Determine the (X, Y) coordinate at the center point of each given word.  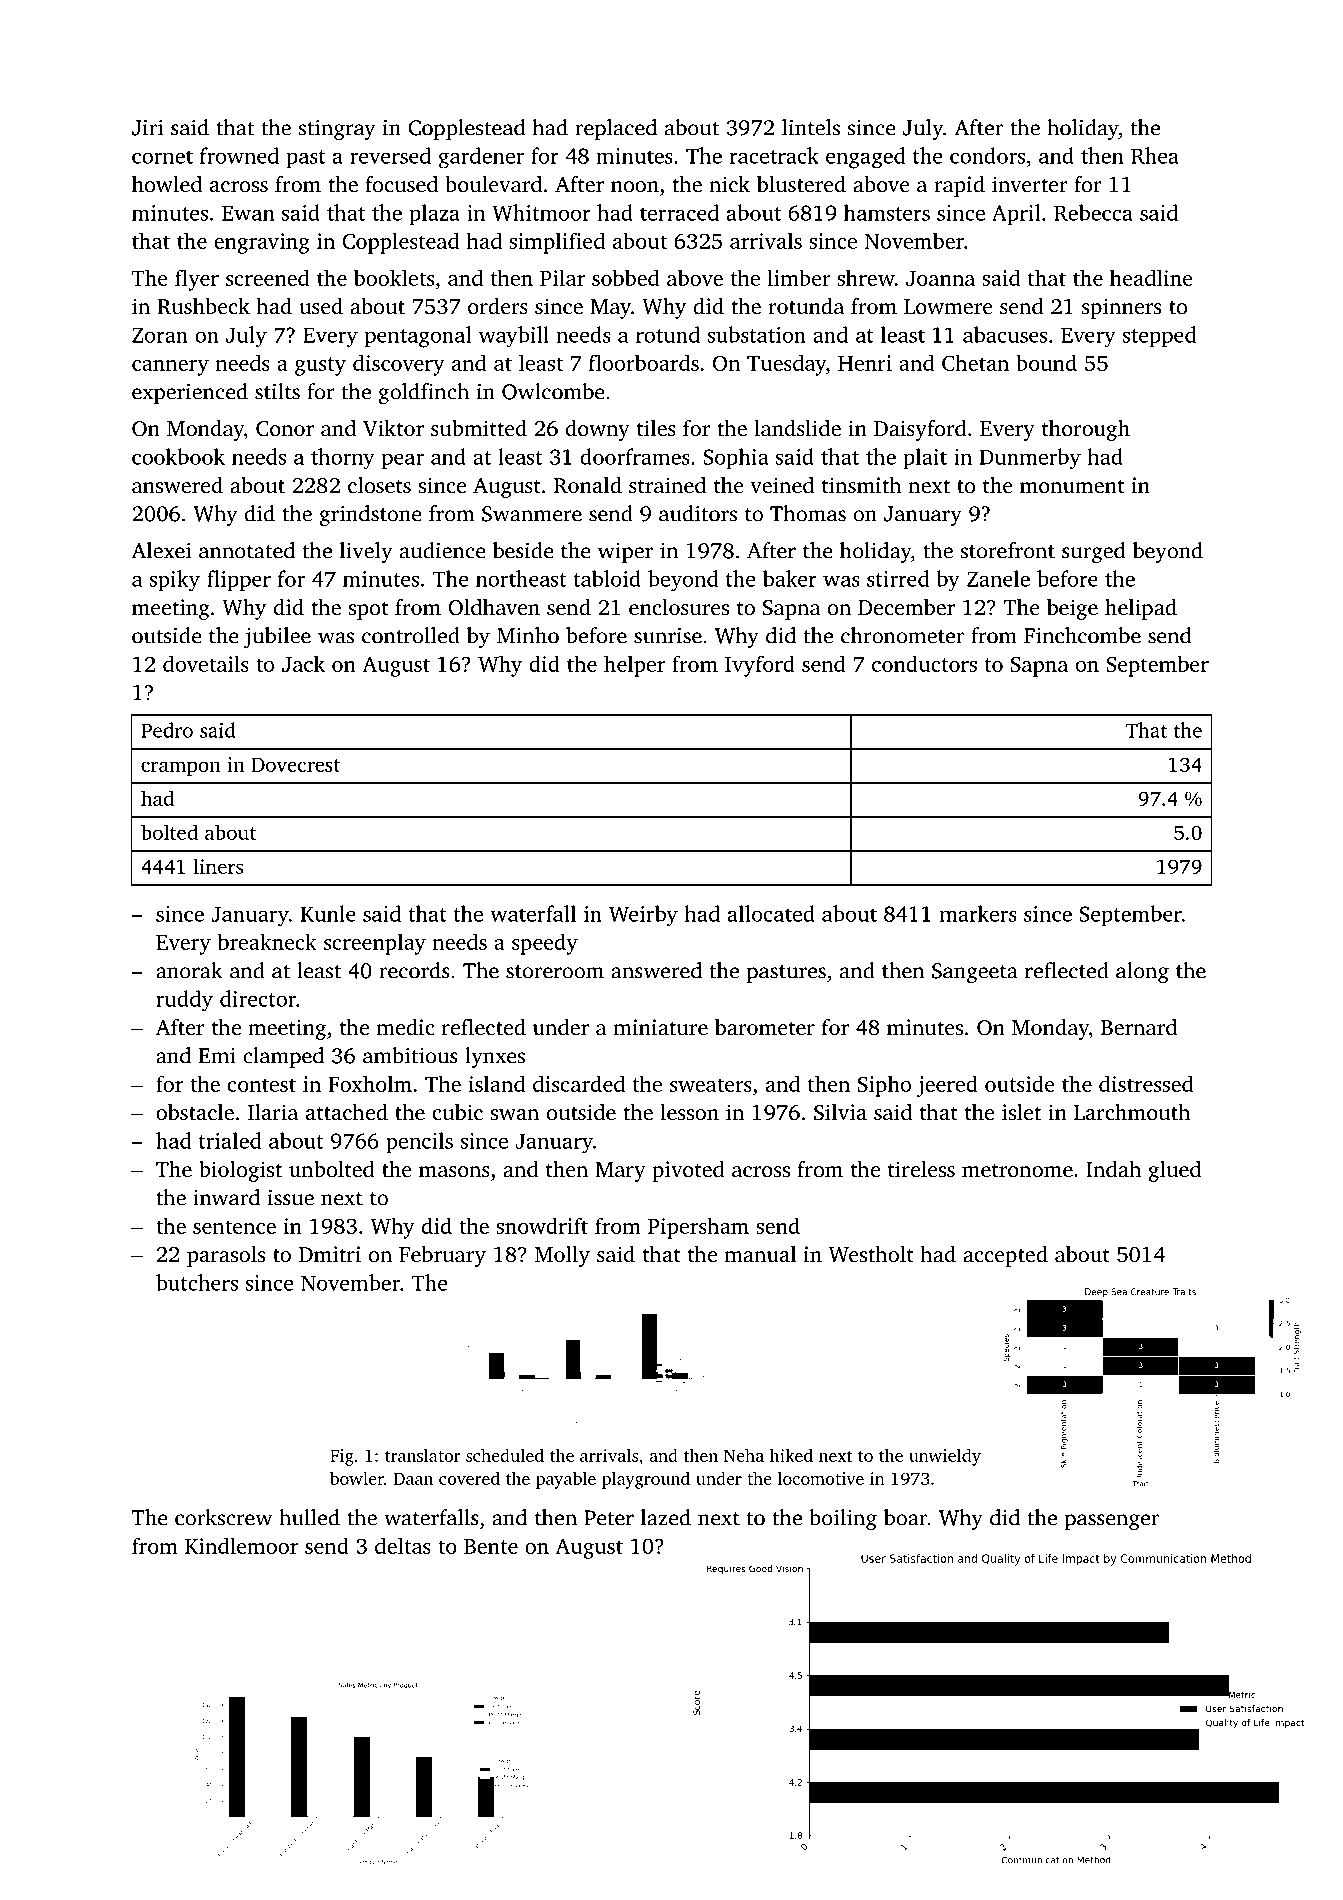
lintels (811, 127)
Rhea (1155, 155)
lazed (666, 1517)
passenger (1112, 1522)
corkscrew (223, 1517)
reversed (390, 155)
